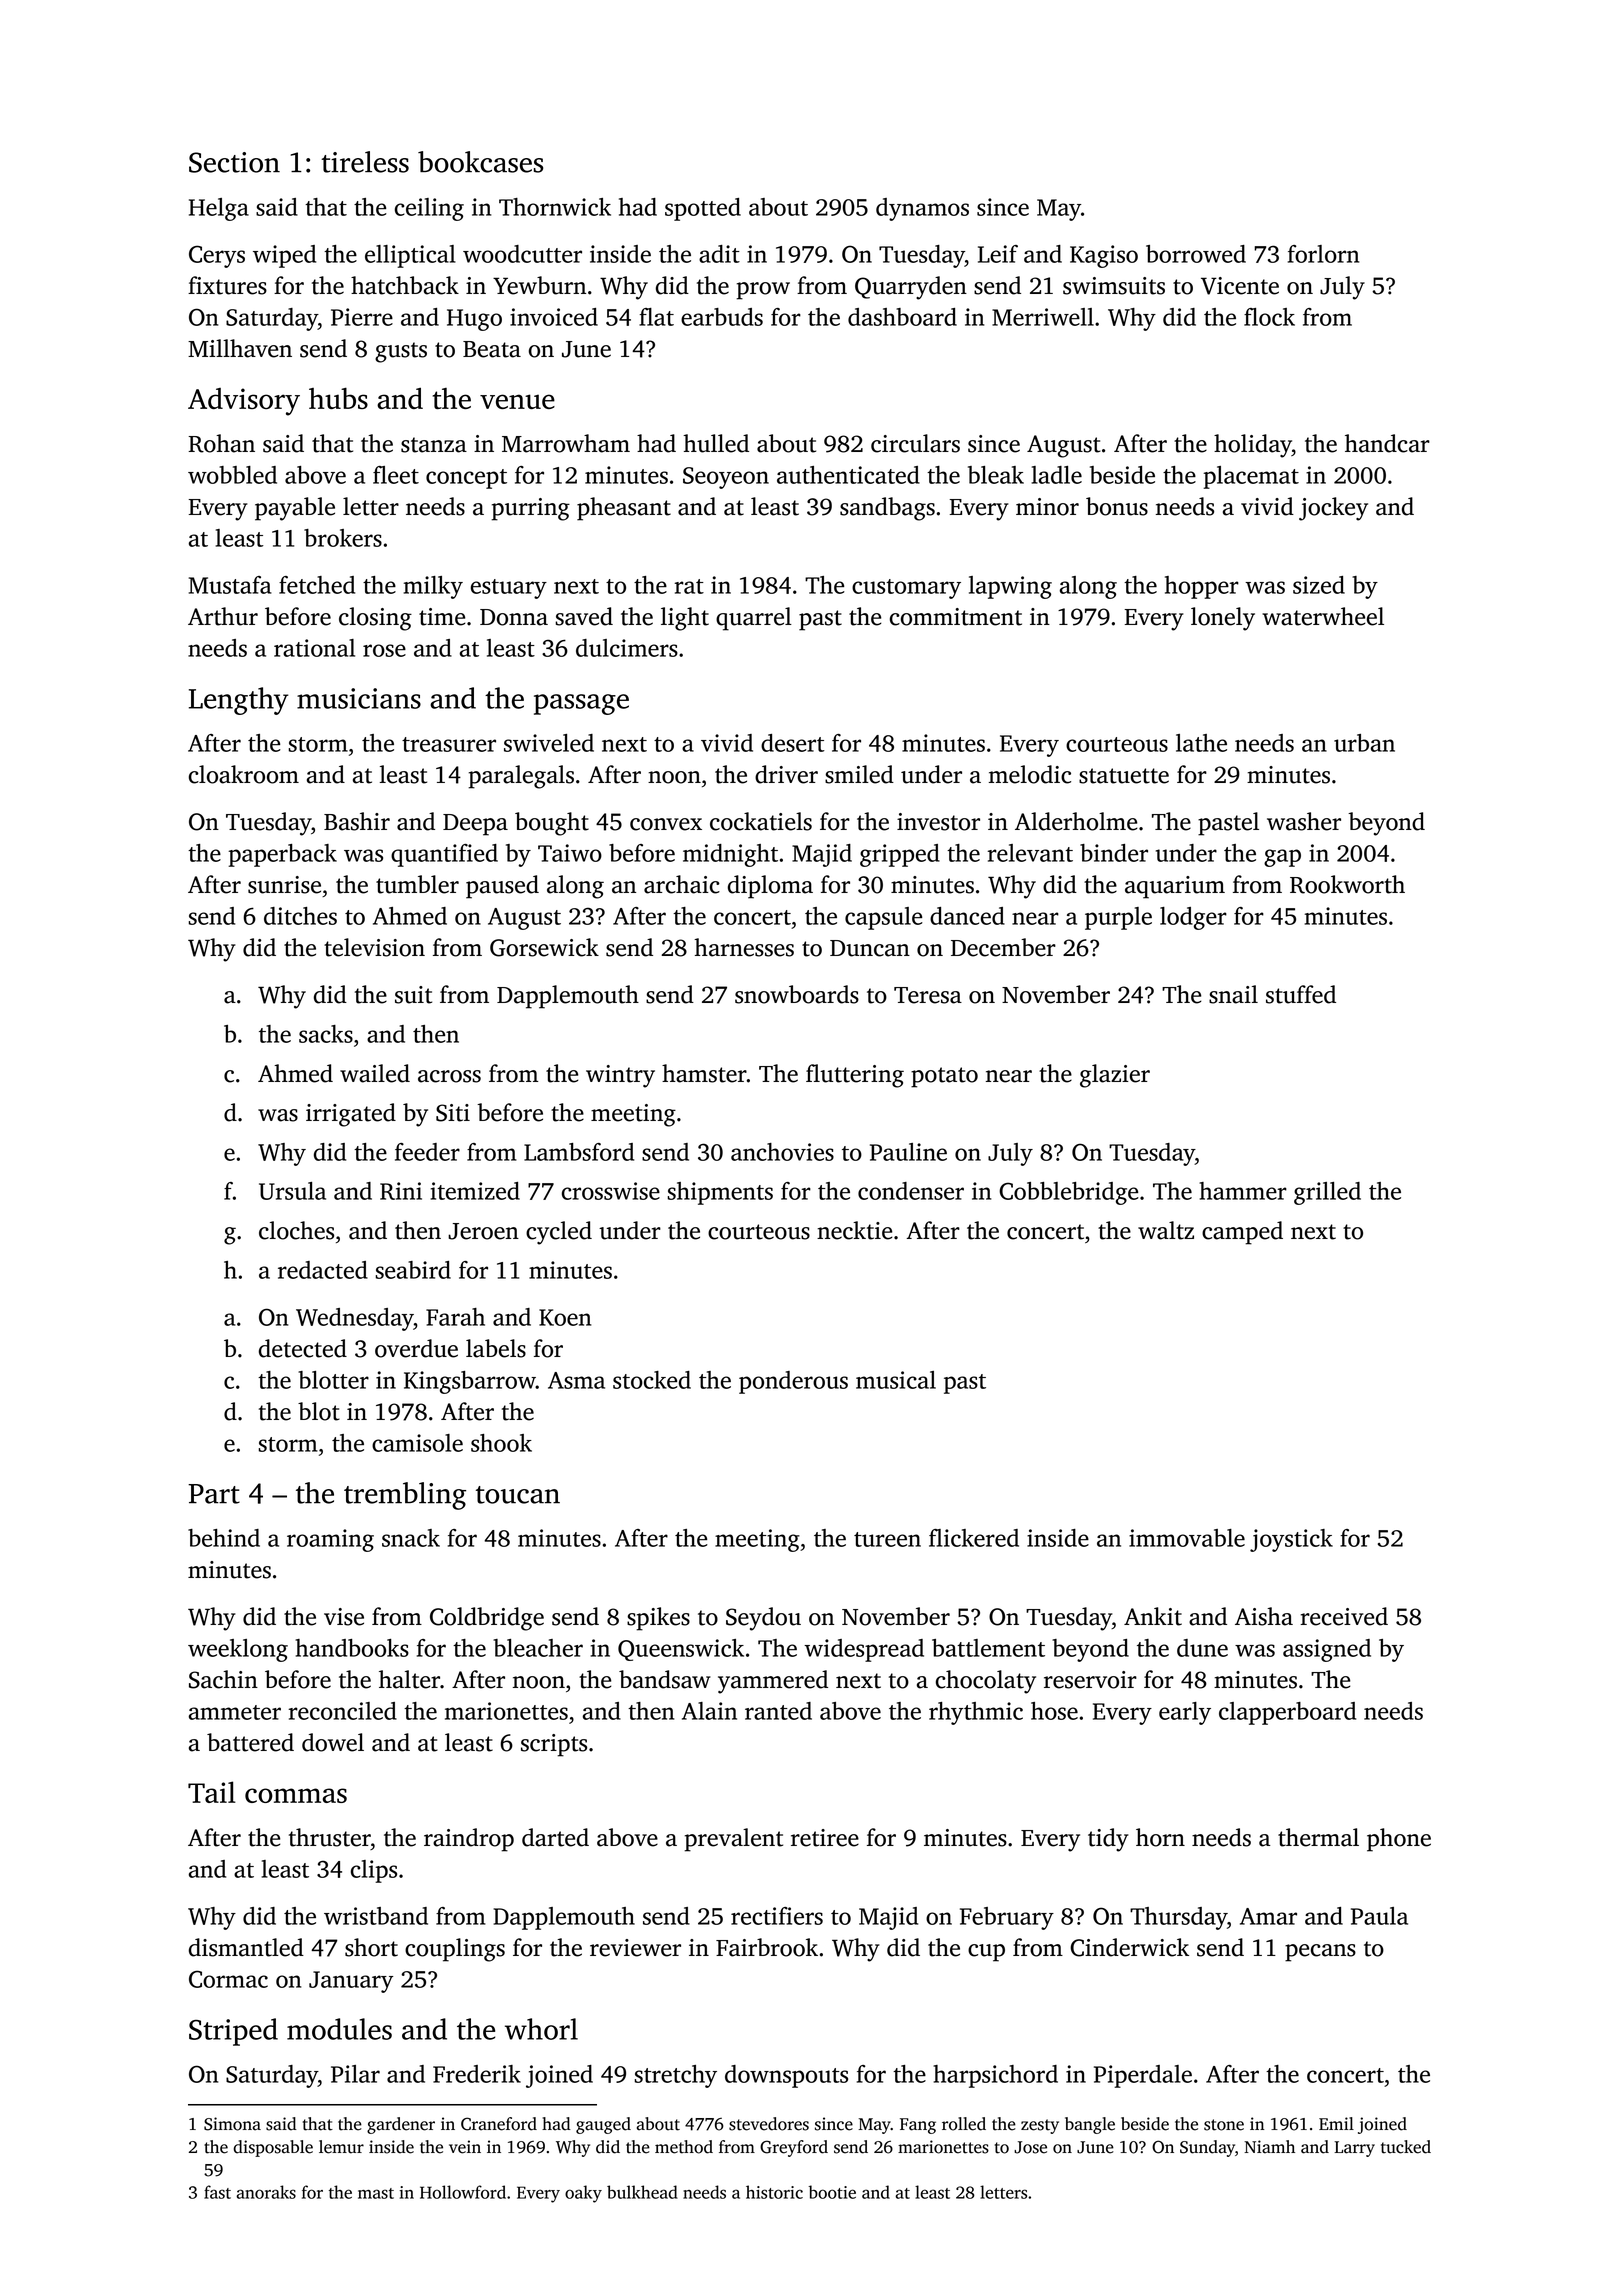 The image size is (1620, 2292). Describe the element at coordinates (292, 1191) in the screenshot. I see `Ursula` at that location.
